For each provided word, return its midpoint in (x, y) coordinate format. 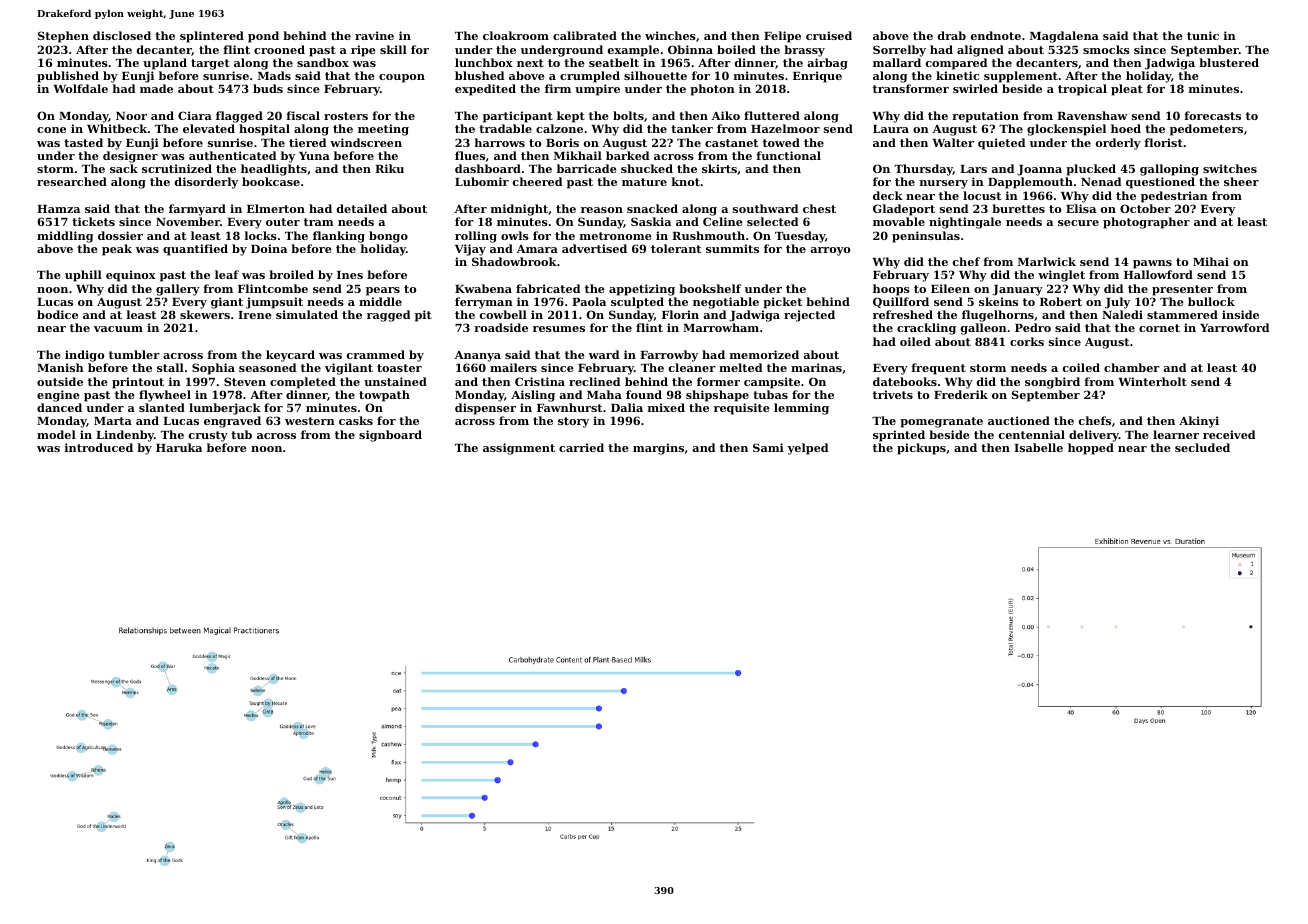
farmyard (197, 210)
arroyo (830, 251)
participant (518, 117)
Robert (1061, 301)
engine (58, 396)
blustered (1229, 62)
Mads (274, 75)
